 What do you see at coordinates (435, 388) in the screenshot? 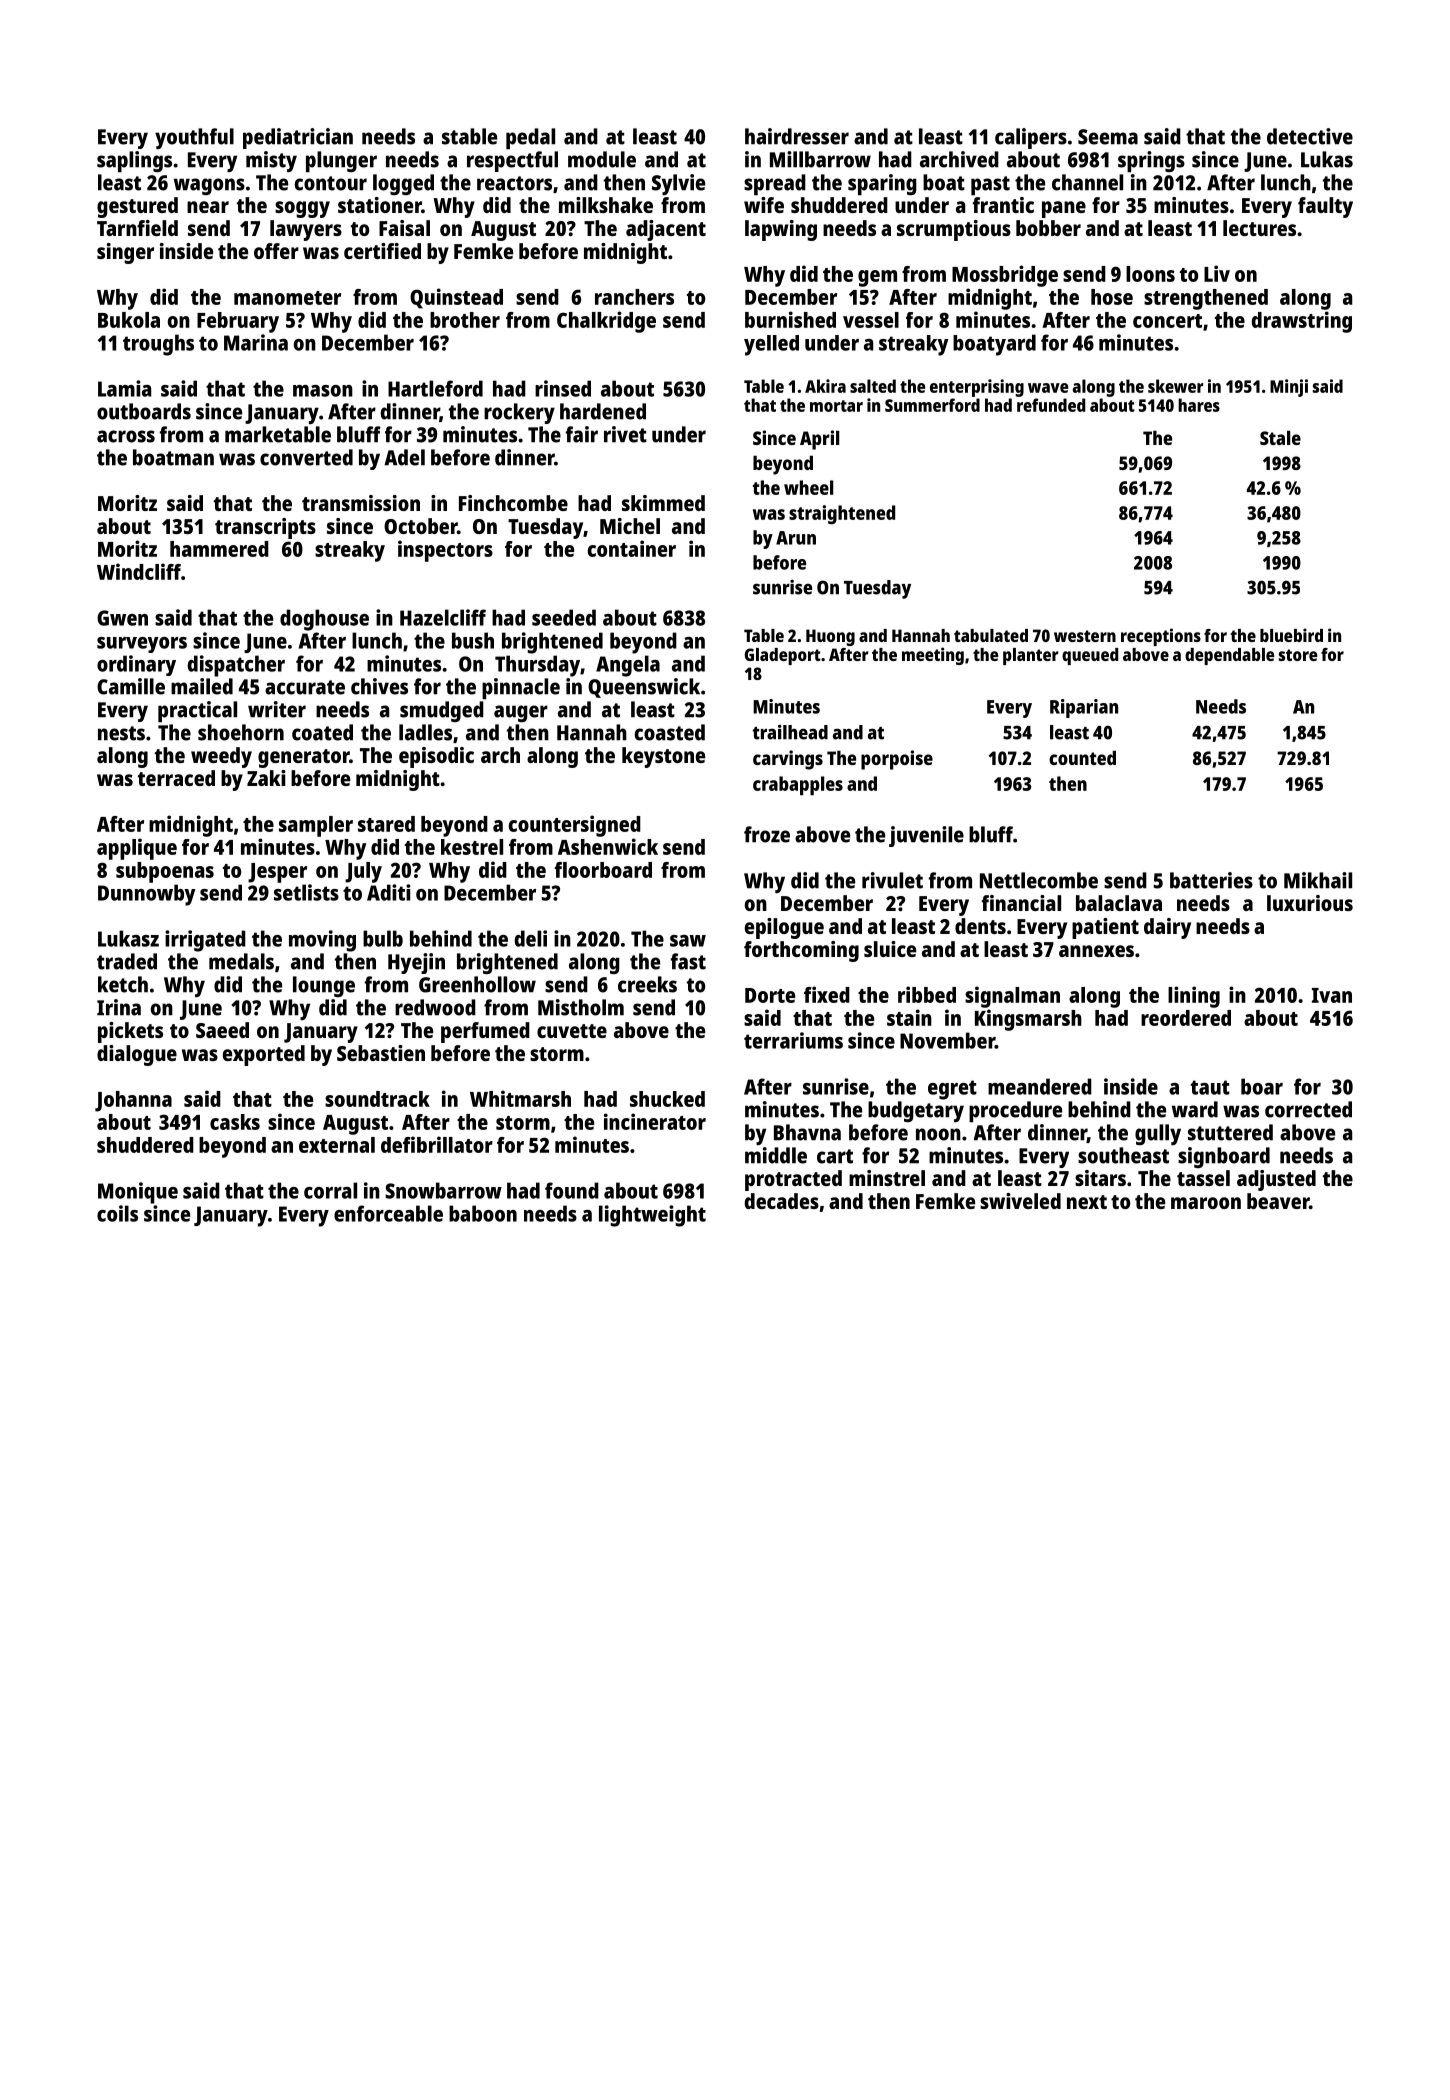
I see `Hartleford` at bounding box center [435, 388].
